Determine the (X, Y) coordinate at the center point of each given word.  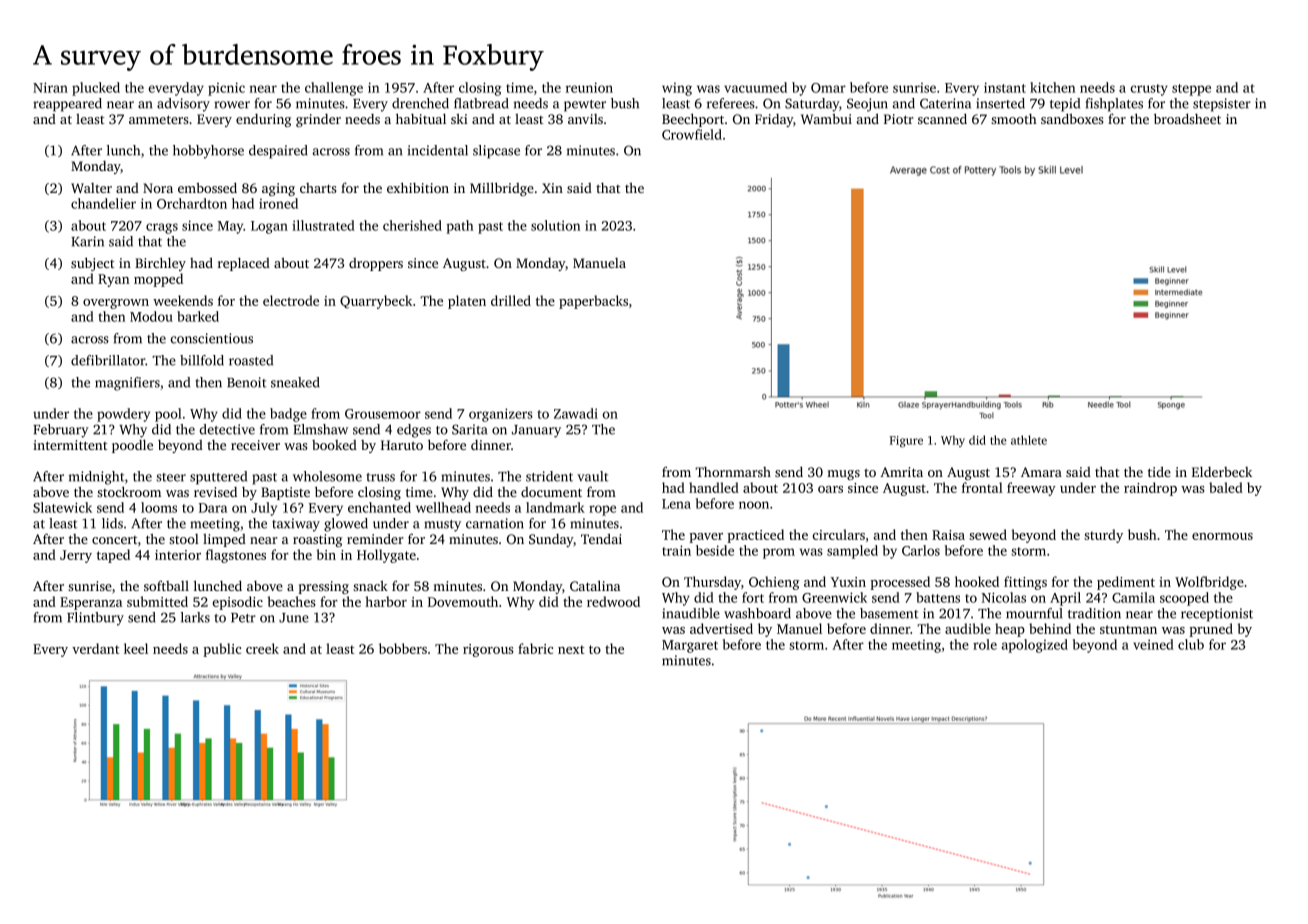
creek (262, 648)
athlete (1029, 440)
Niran (50, 87)
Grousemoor (383, 414)
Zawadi (576, 413)
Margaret (690, 646)
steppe (1191, 90)
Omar (828, 88)
